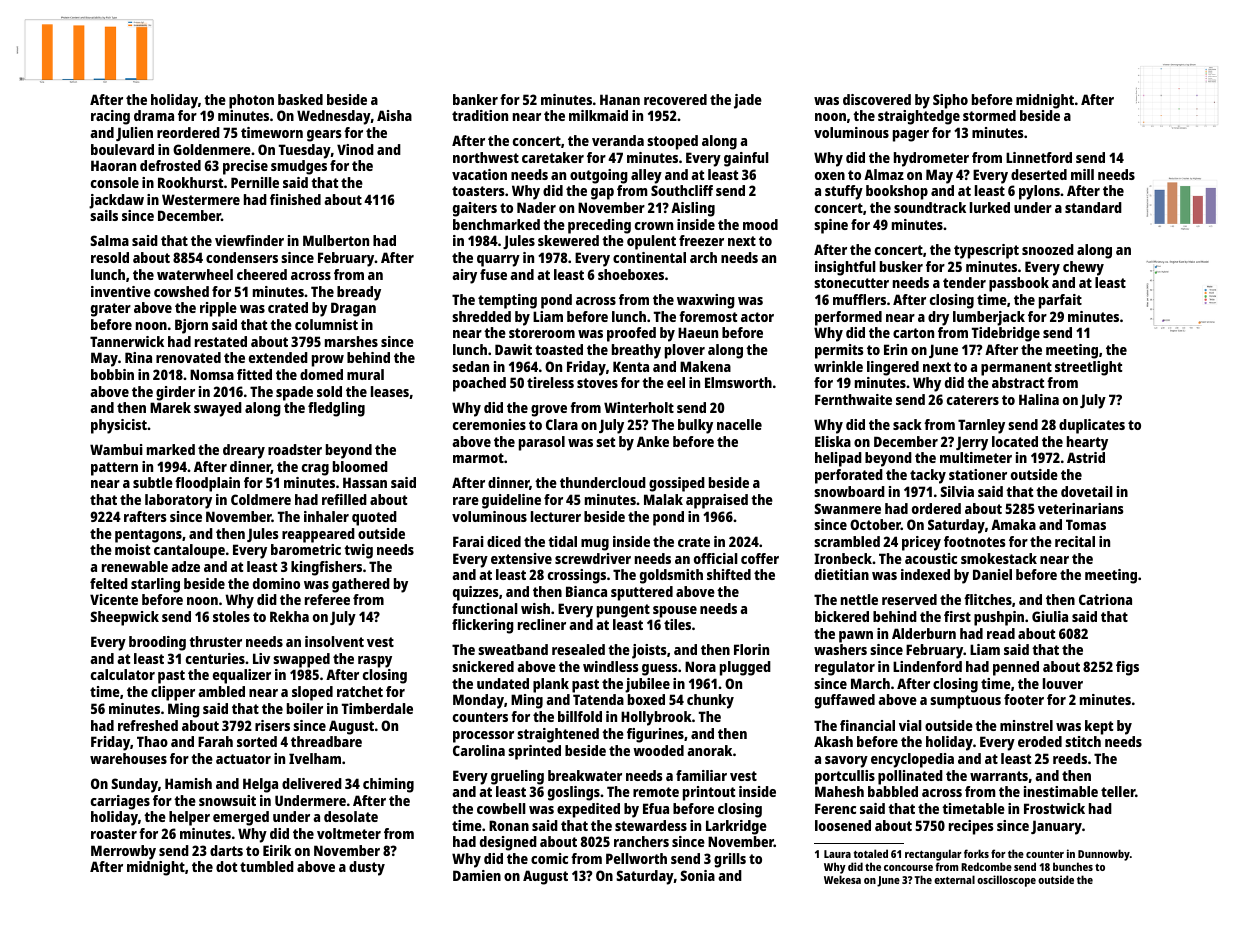  Describe the element at coordinates (394, 115) in the screenshot. I see `Aisha` at that location.
